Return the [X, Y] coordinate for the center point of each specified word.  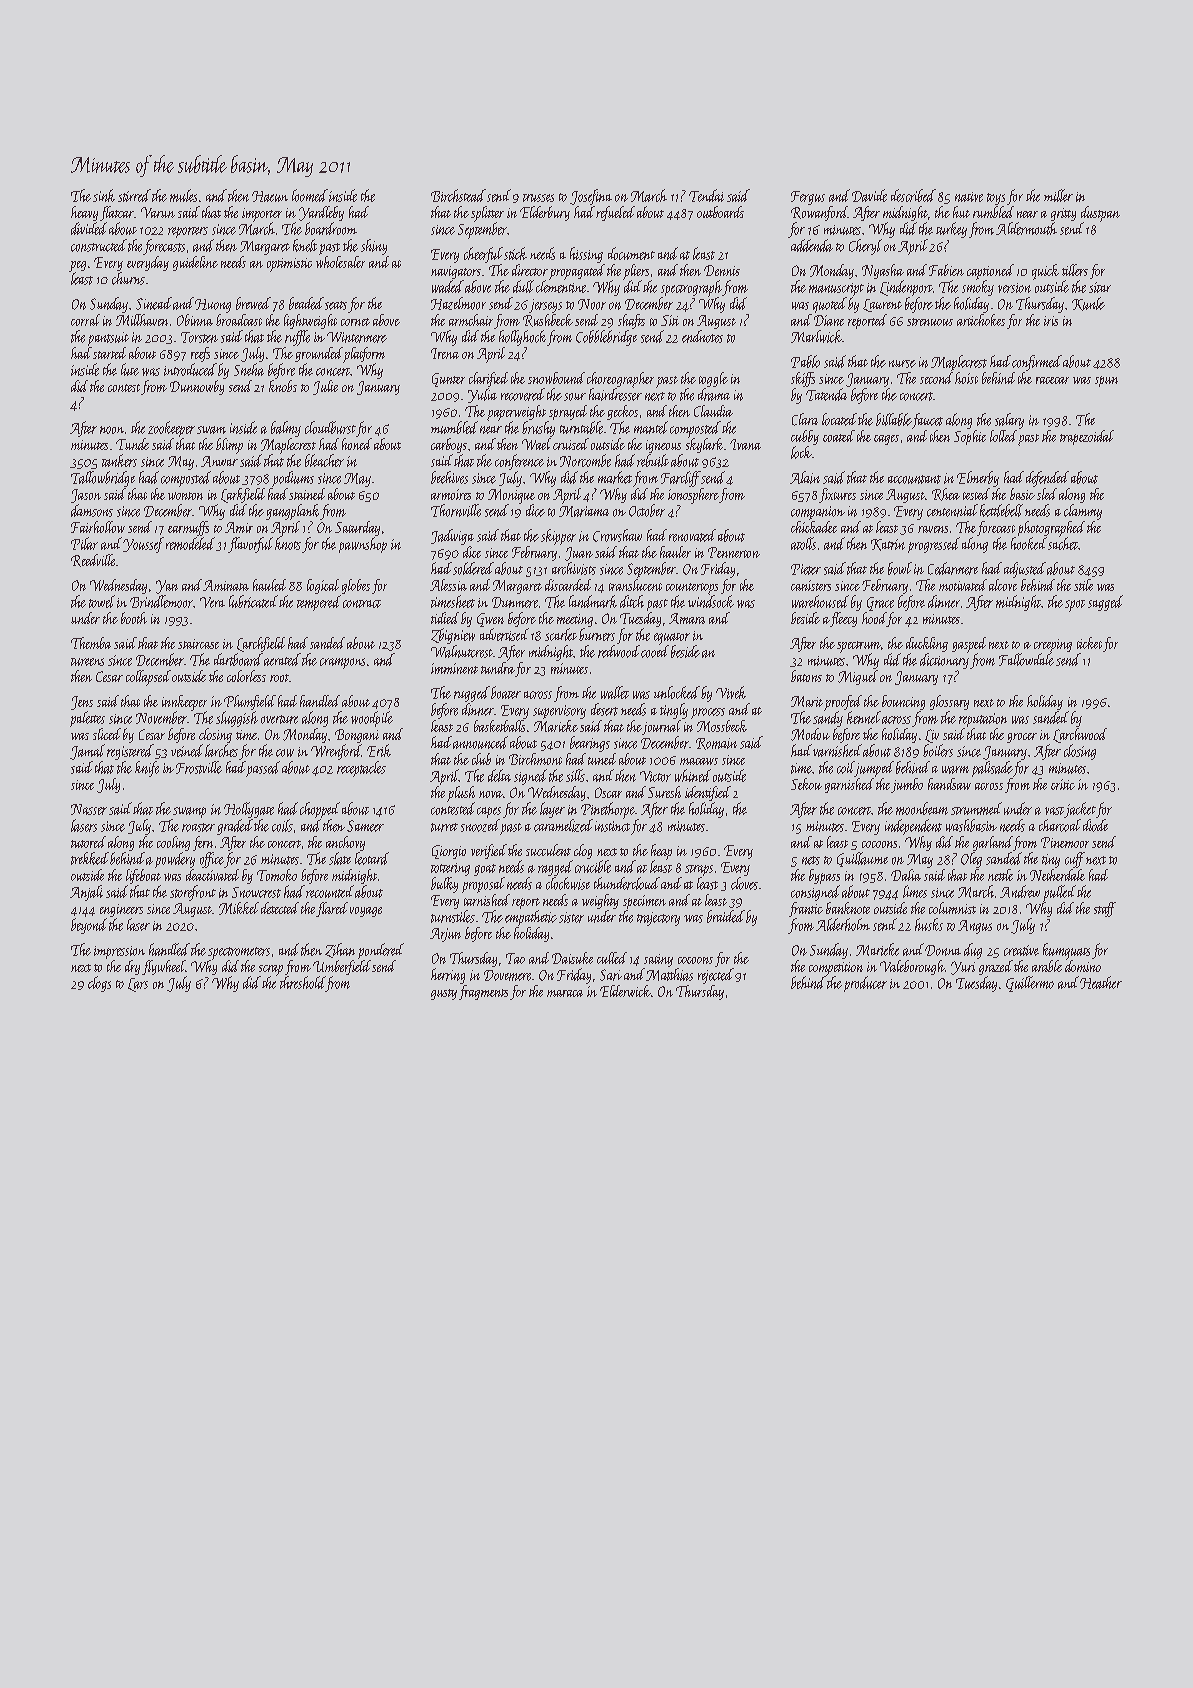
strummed [976, 808]
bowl [900, 568]
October [647, 510]
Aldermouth [1026, 228]
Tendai [706, 195]
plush [461, 794]
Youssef [143, 545]
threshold [303, 982]
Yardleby [321, 213]
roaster [198, 827]
